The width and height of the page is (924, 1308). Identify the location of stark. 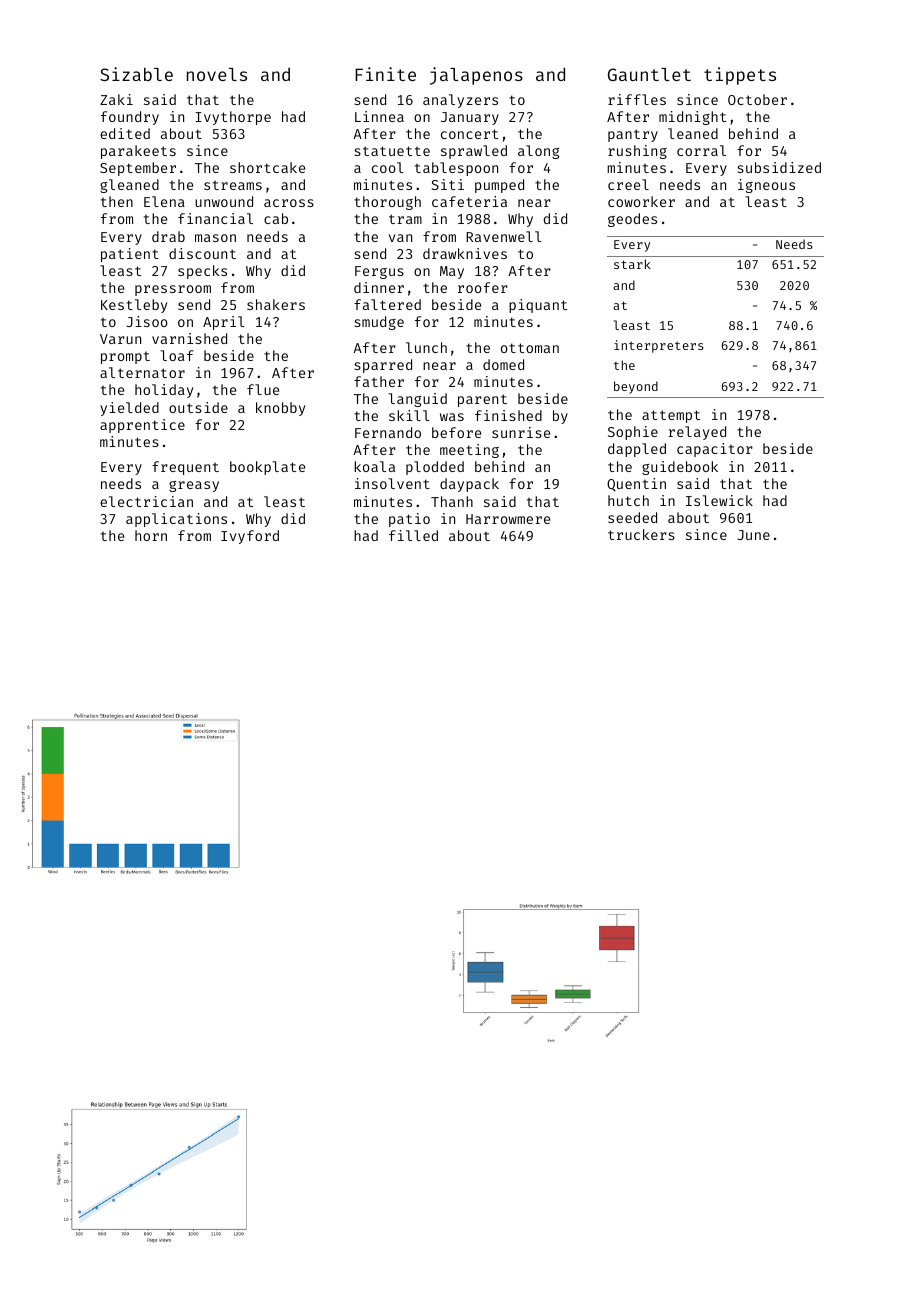
(632, 264).
